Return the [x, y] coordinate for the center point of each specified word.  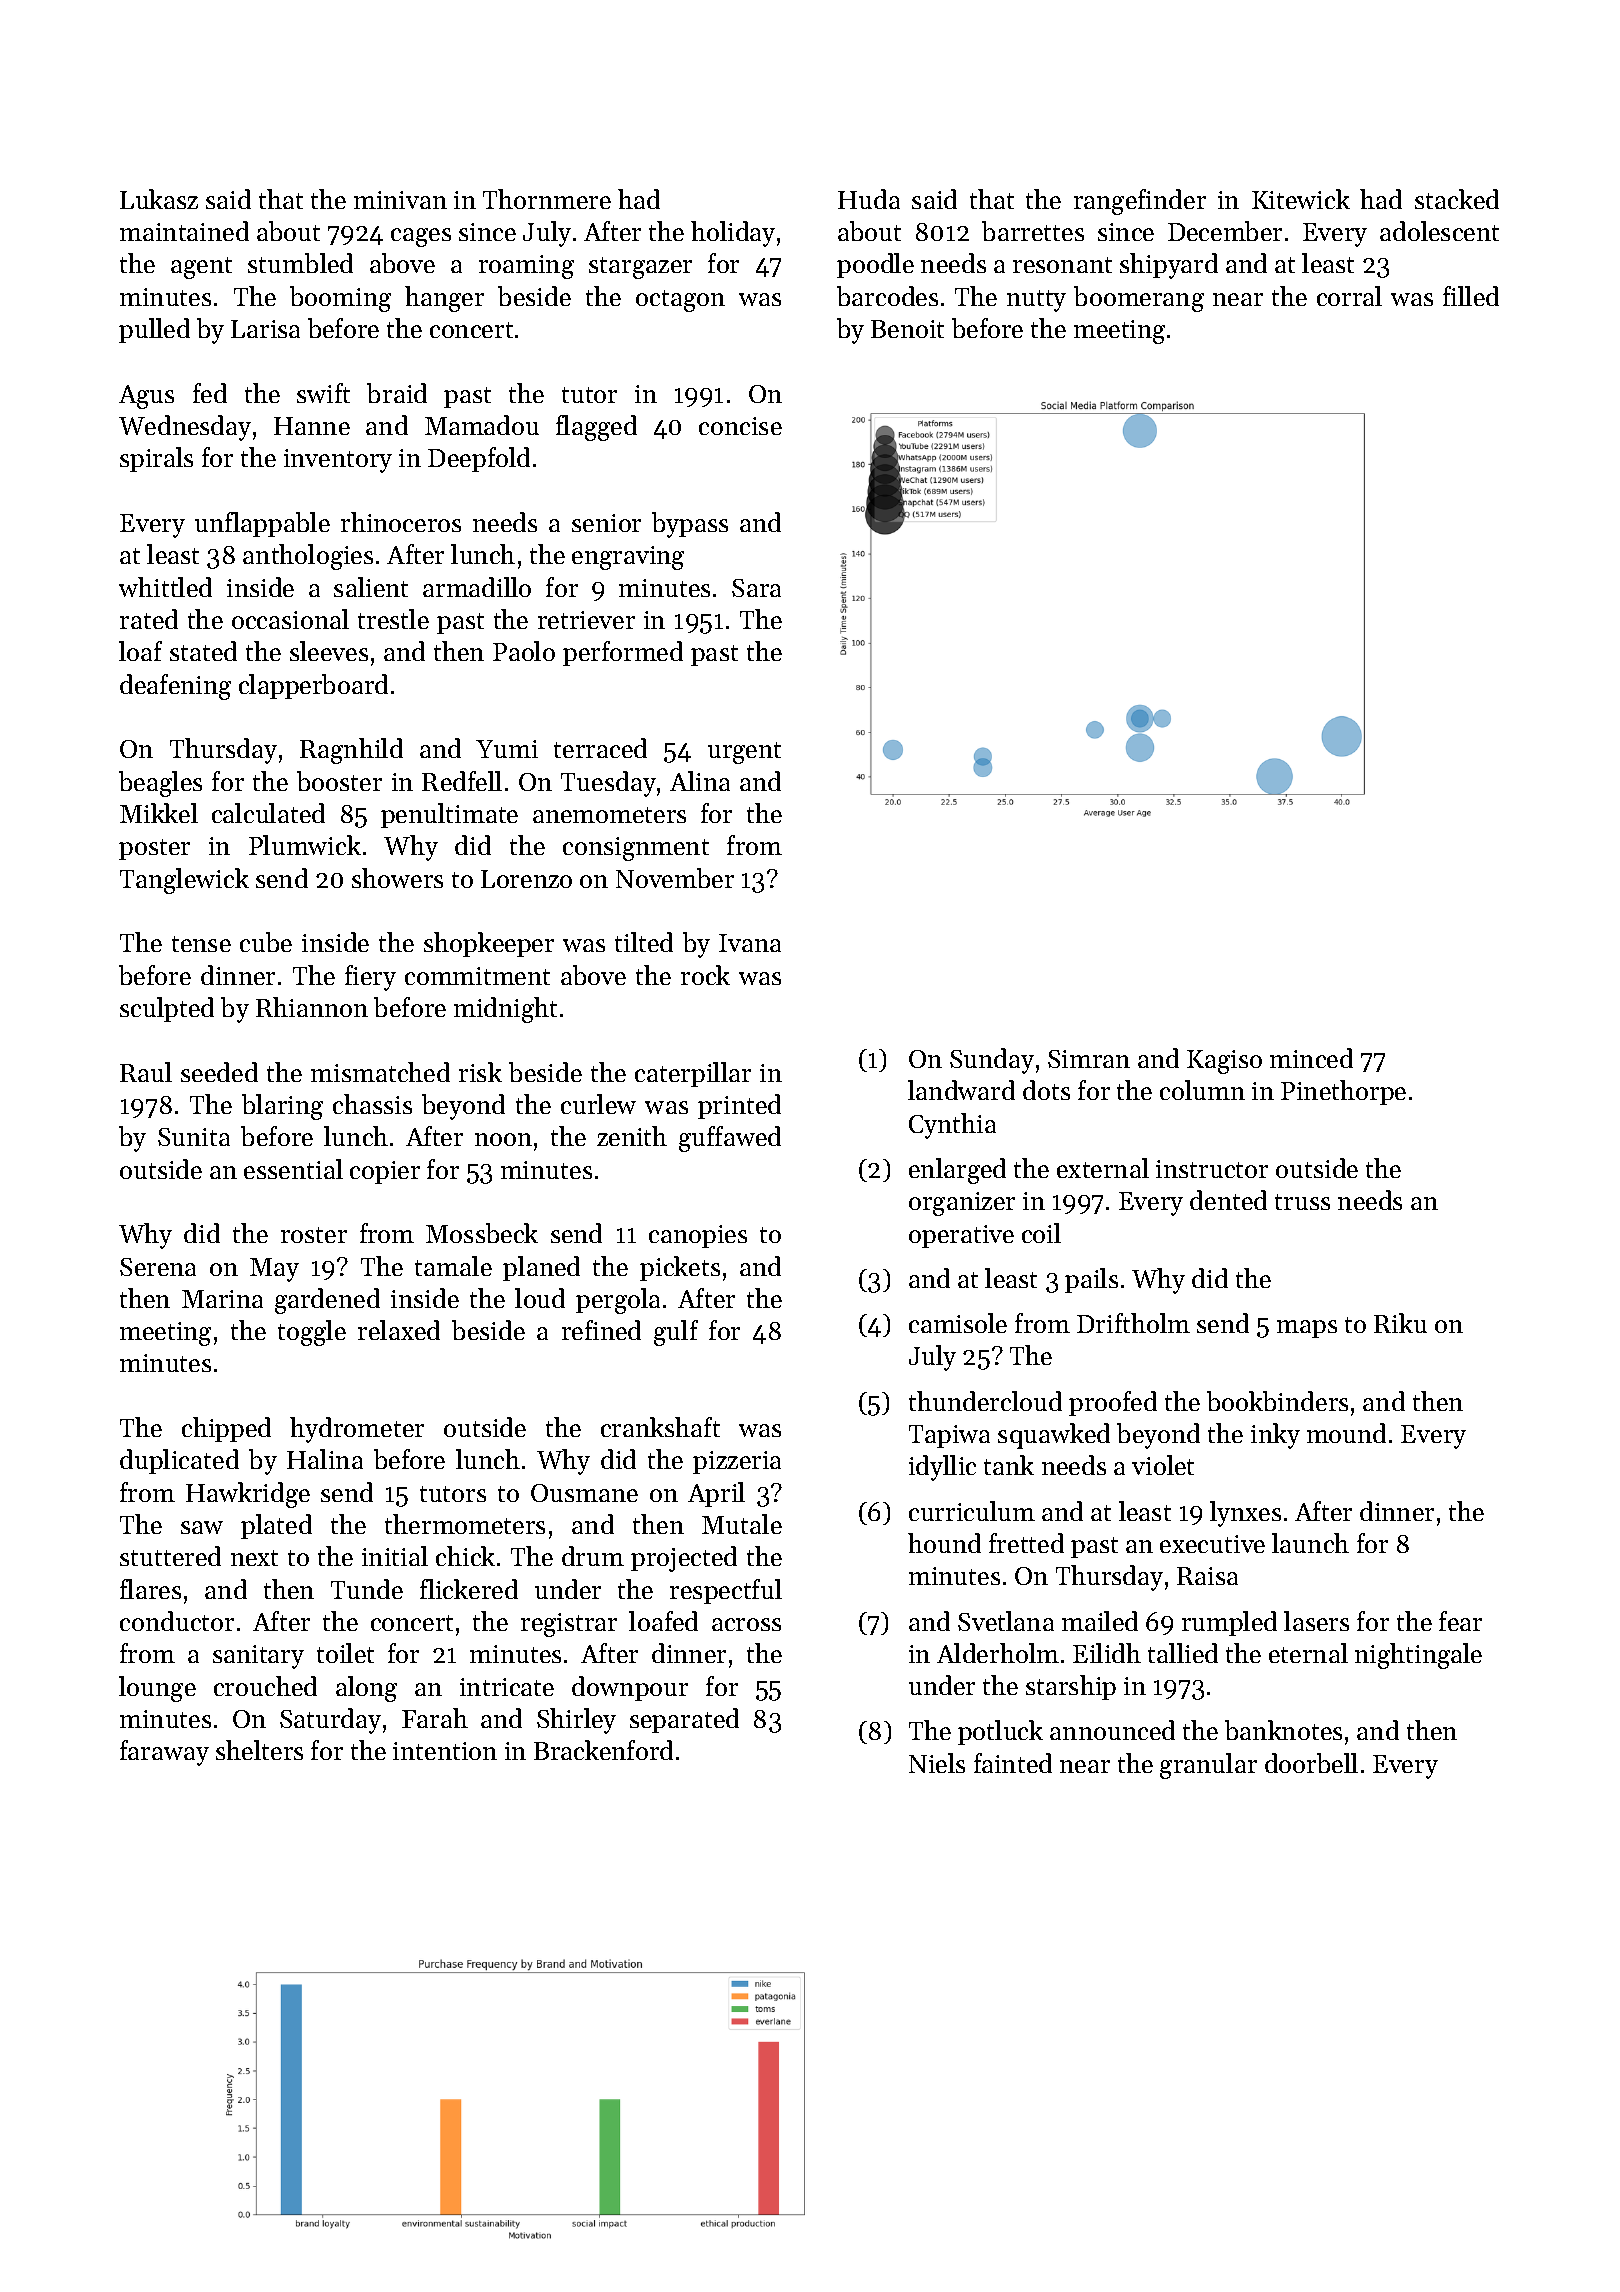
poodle [875, 265]
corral [1349, 296]
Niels [937, 1763]
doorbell [1311, 1763]
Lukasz [159, 199]
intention [445, 1751]
